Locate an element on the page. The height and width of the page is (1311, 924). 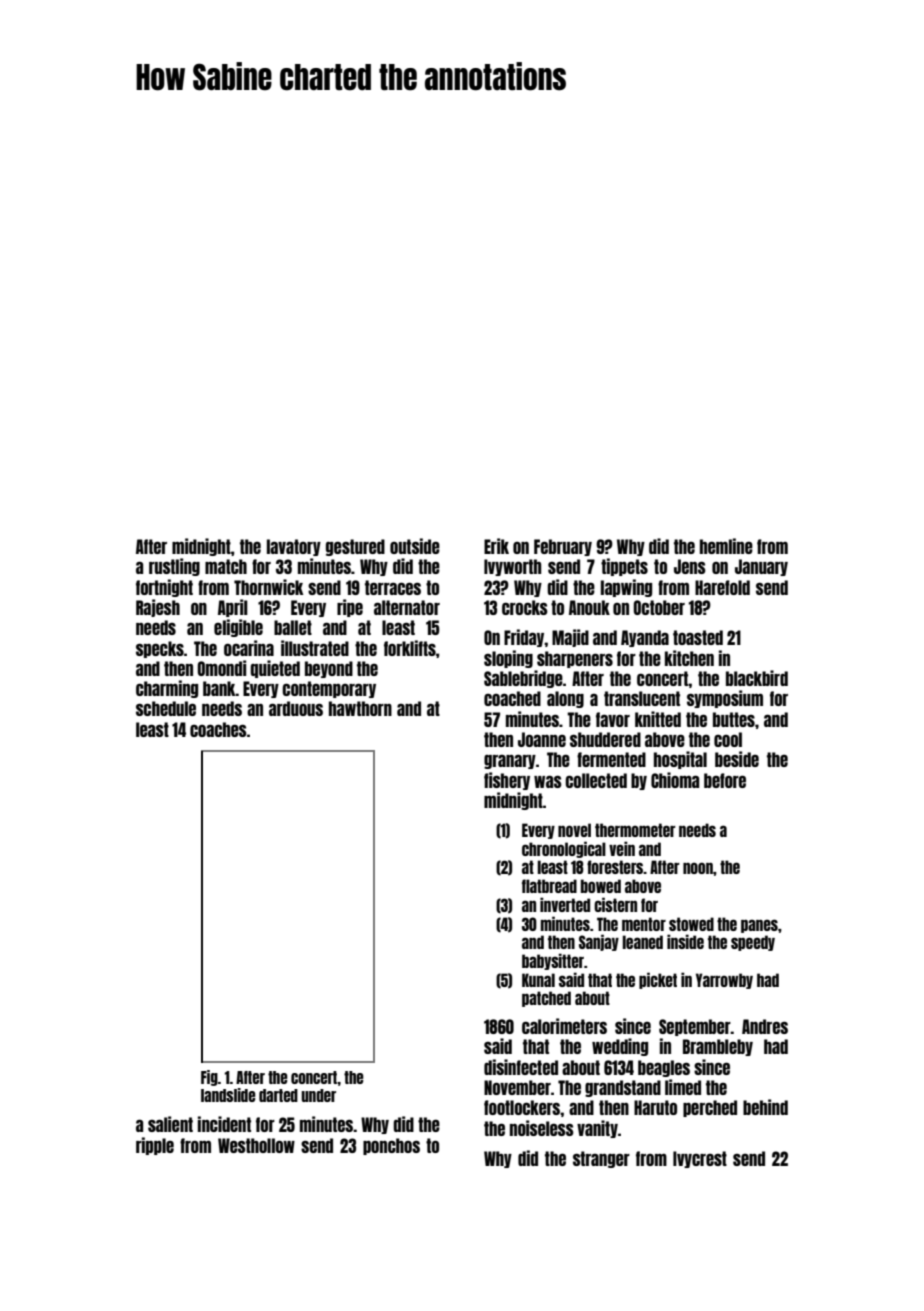
crocks is located at coordinates (525, 607).
